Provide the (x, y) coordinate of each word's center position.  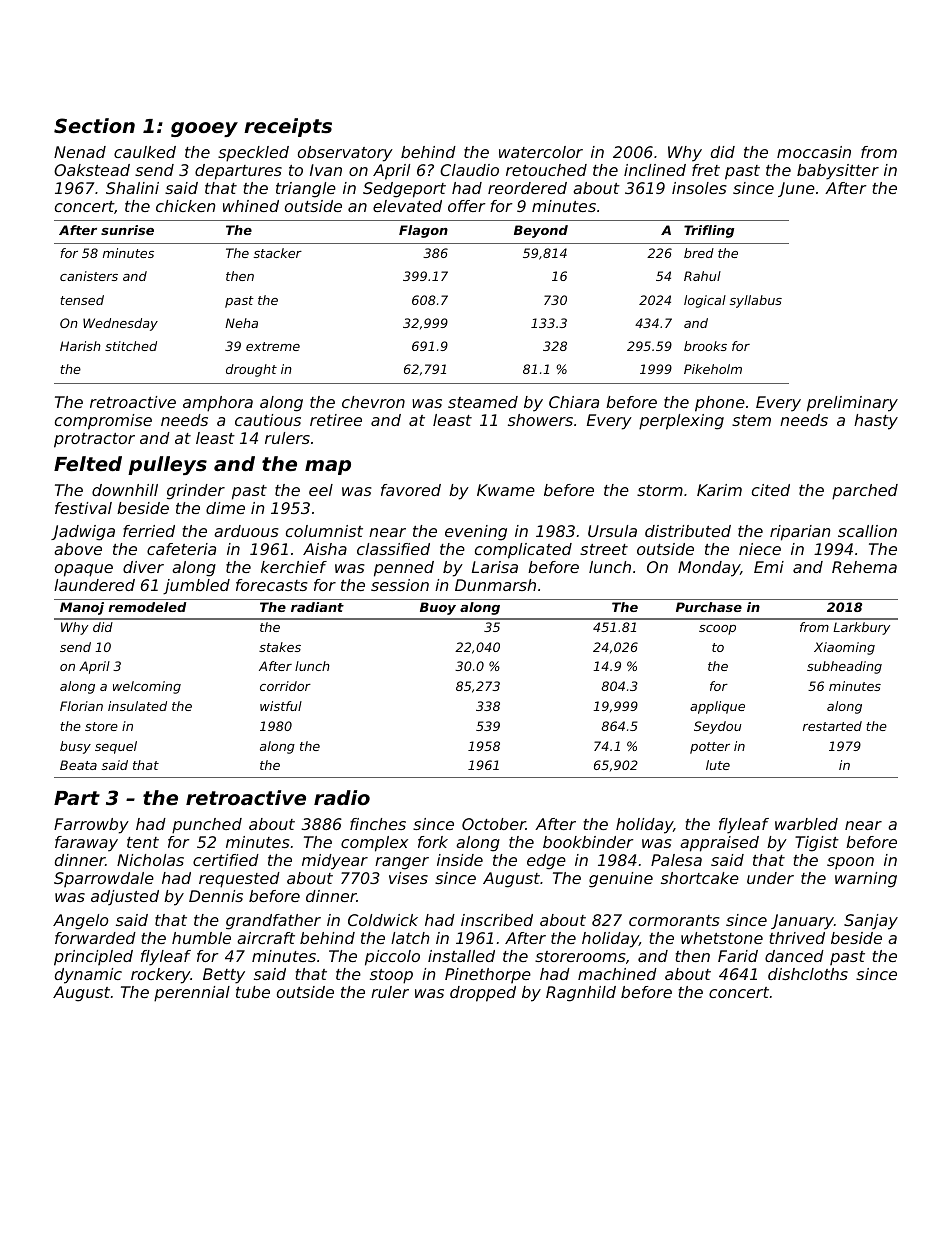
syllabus (756, 301)
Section (94, 125)
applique (717, 707)
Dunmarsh (495, 585)
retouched (546, 170)
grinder (196, 492)
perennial (192, 994)
